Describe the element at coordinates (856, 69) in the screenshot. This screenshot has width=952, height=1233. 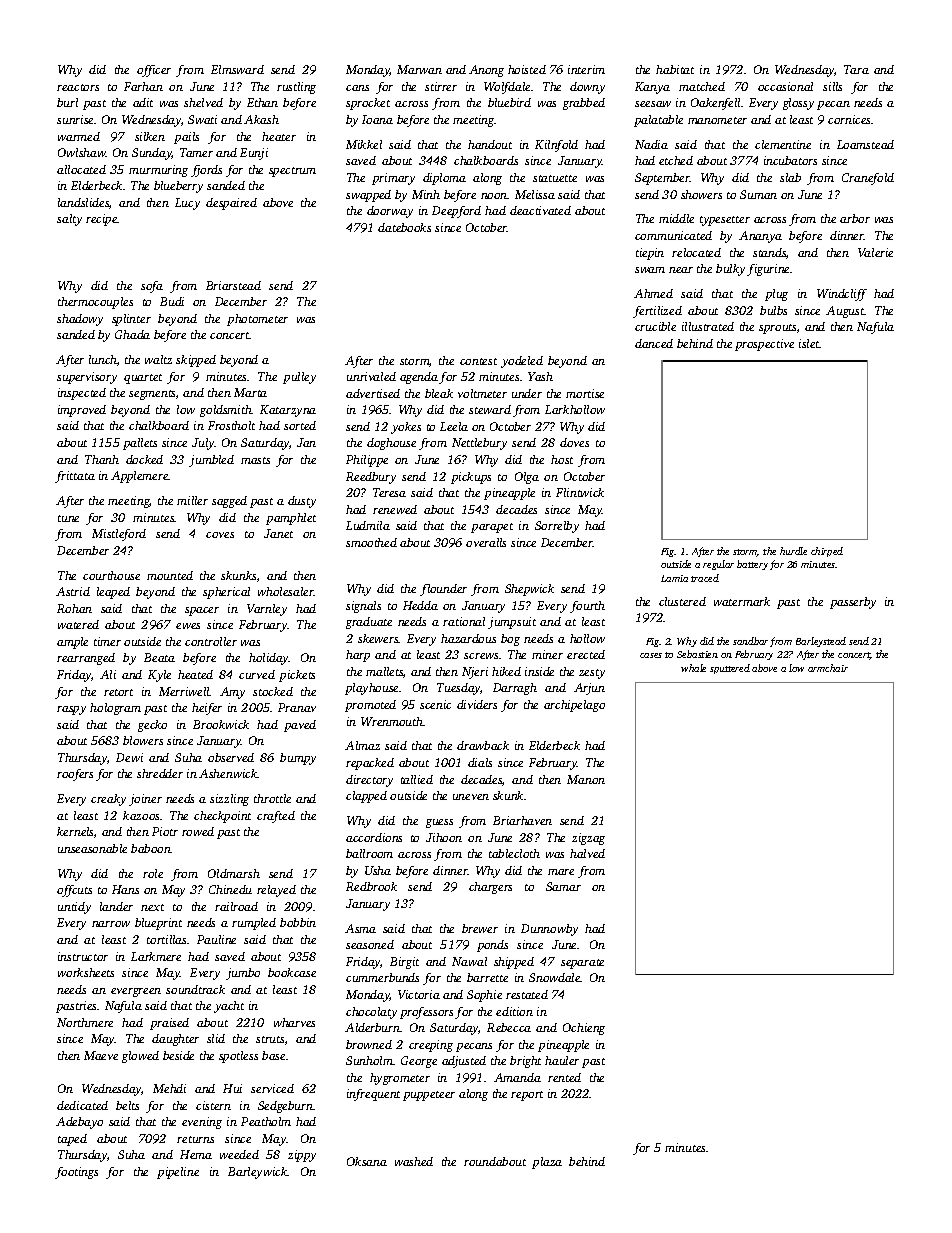
I see `Tara` at that location.
